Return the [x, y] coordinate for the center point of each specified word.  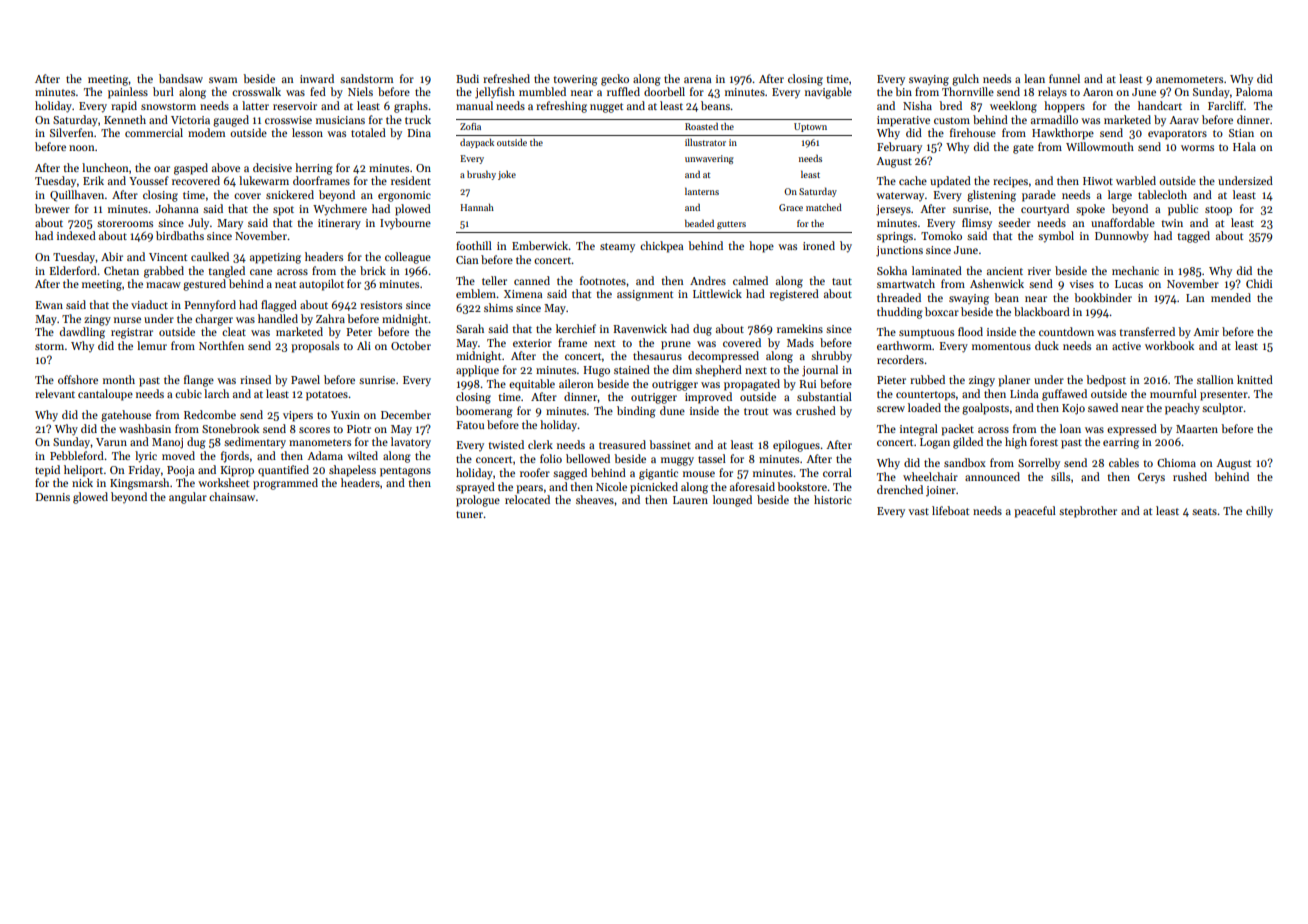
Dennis [53, 497]
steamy [617, 247]
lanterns [702, 191]
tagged [1193, 237]
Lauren [690, 500]
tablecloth [1162, 194]
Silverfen [72, 132]
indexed [76, 235]
